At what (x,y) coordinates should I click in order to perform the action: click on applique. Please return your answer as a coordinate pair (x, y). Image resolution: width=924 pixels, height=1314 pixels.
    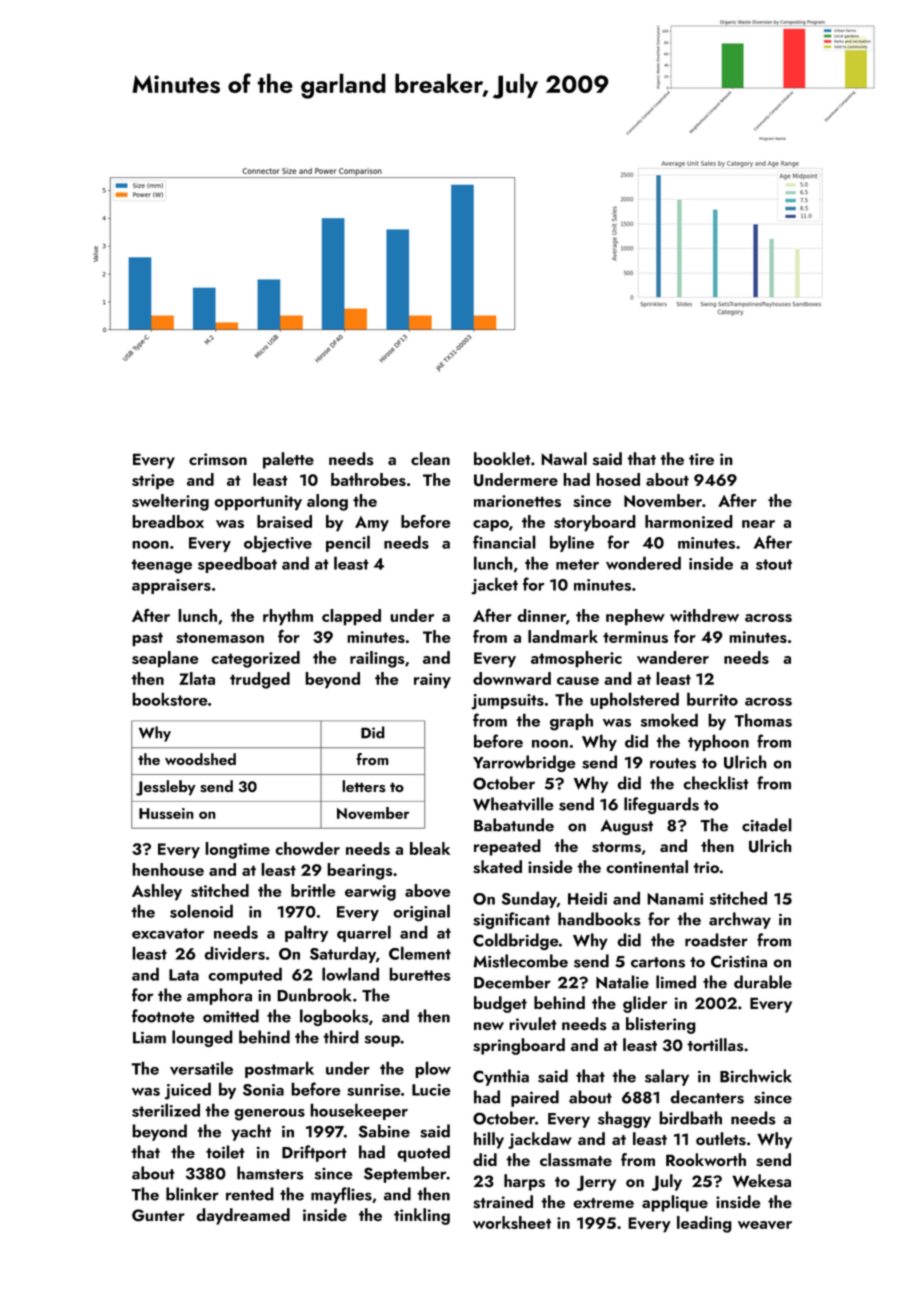
    Looking at the image, I should click on (675, 1203).
